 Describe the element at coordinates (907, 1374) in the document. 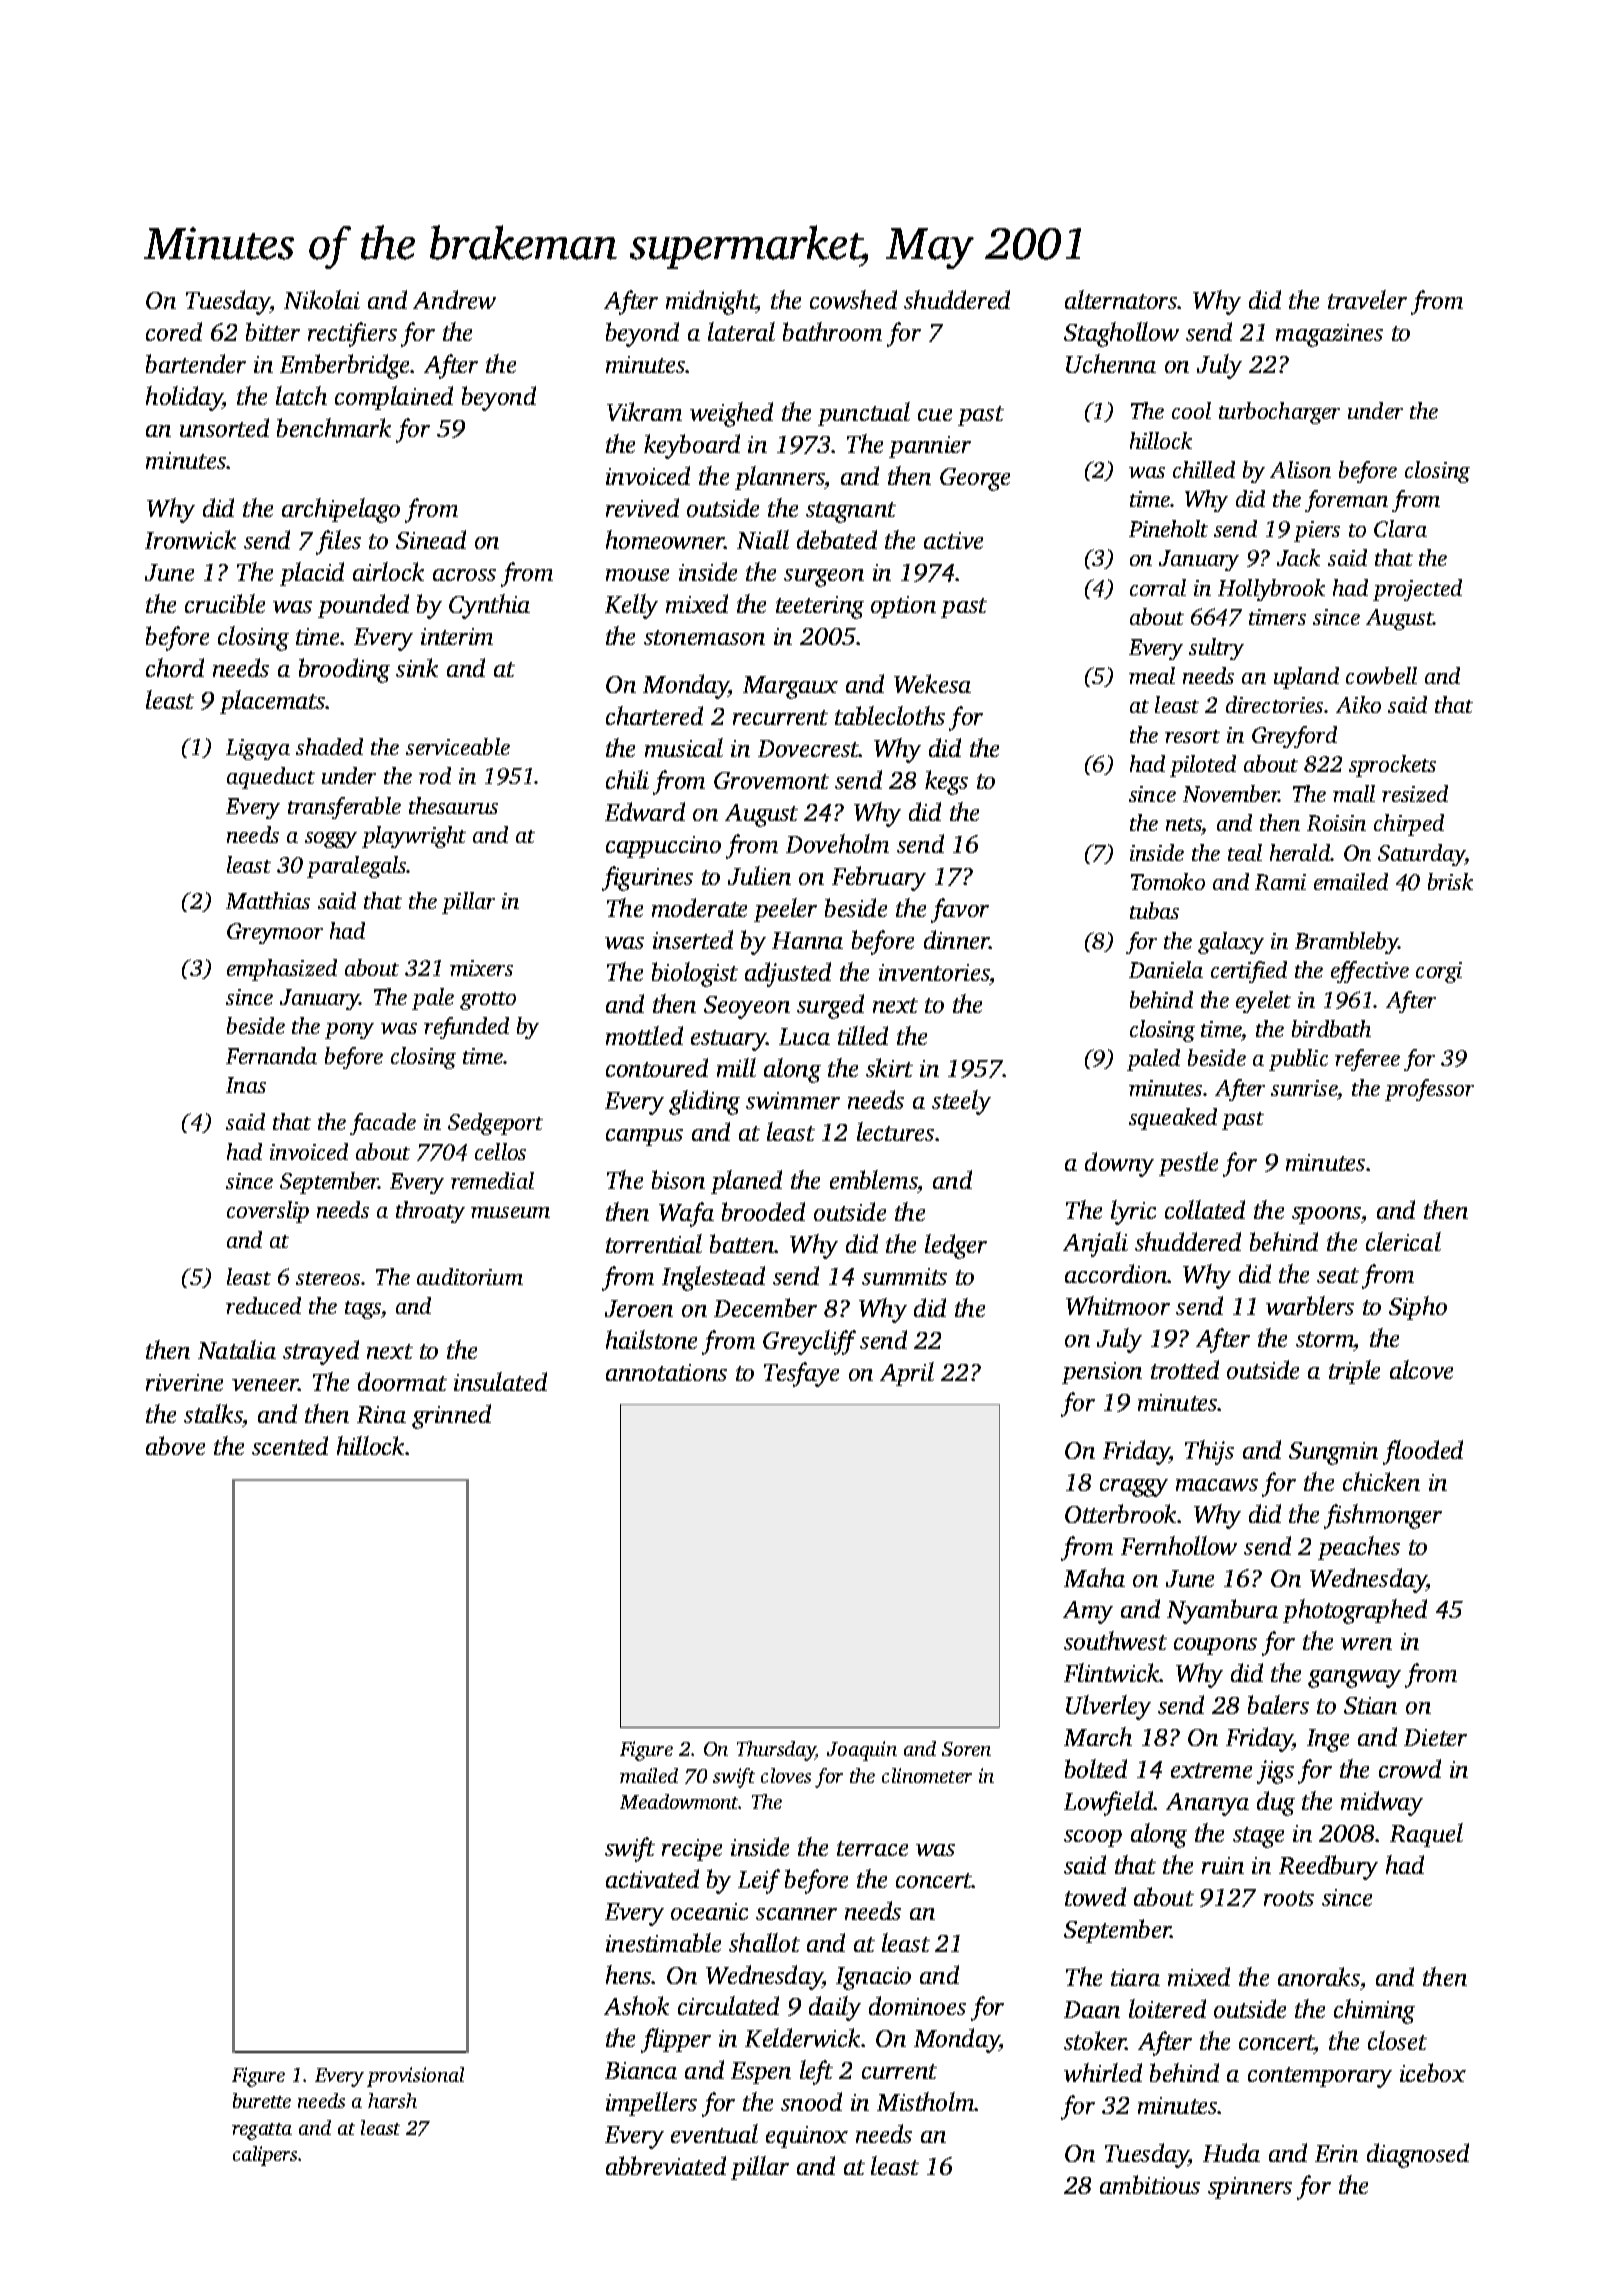

I see `April` at that location.
